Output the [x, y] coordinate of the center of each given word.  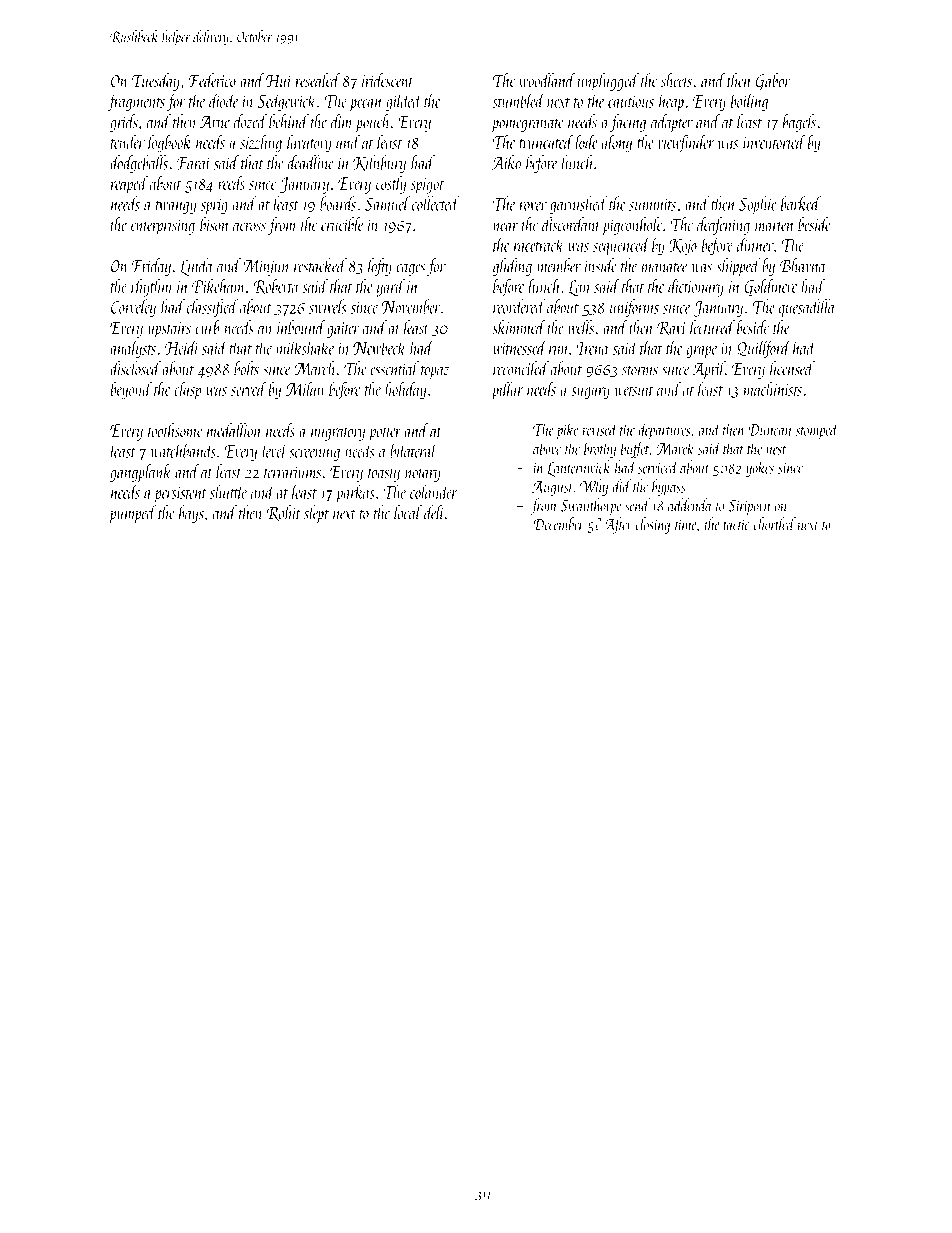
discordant [571, 224]
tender [127, 141]
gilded [404, 102]
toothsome [175, 430]
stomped [817, 431]
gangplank [141, 473]
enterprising [163, 227]
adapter [672, 123]
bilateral [414, 450]
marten [775, 226]
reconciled [521, 368]
